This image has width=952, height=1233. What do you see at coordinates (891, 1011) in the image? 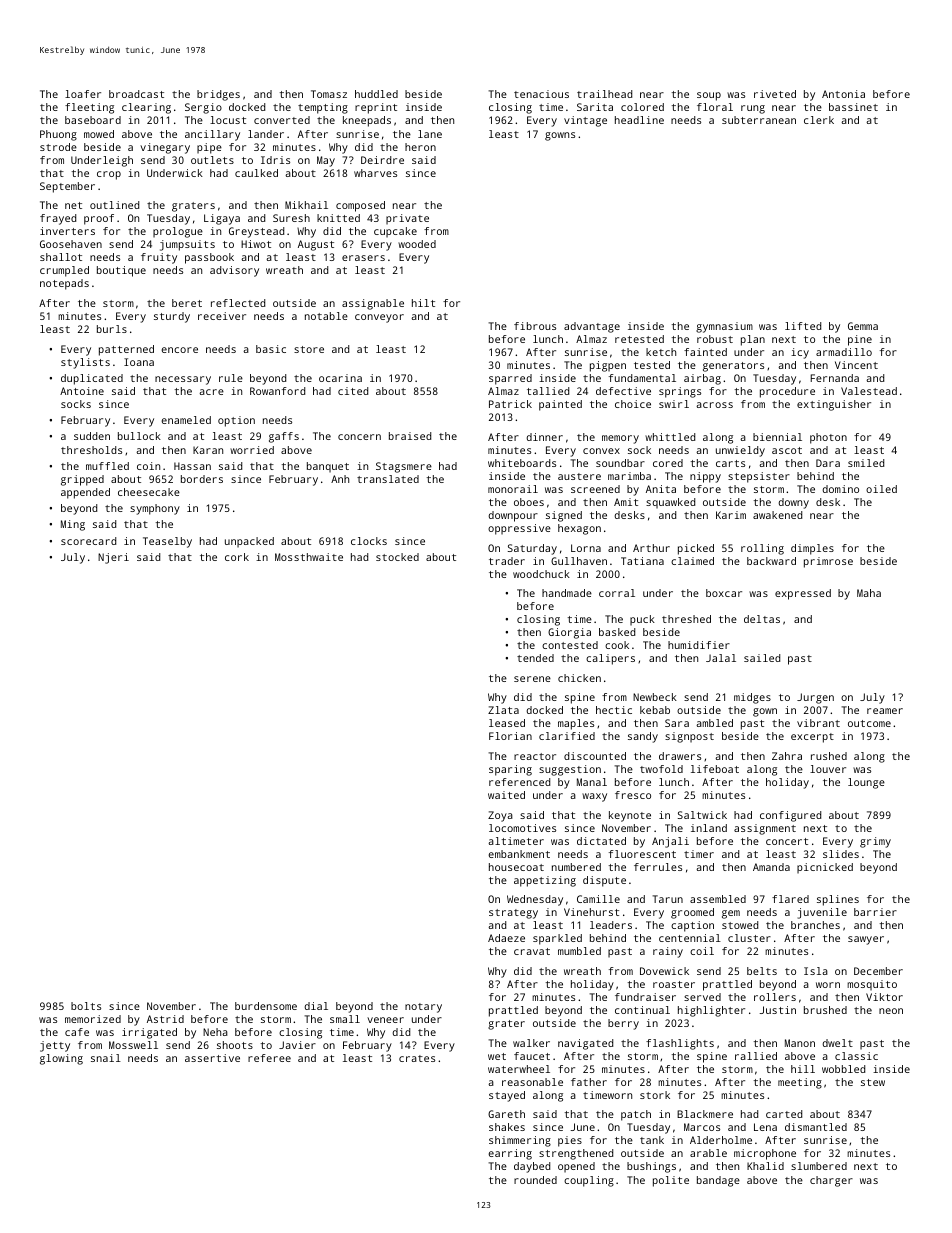
I see `neon` at bounding box center [891, 1011].
